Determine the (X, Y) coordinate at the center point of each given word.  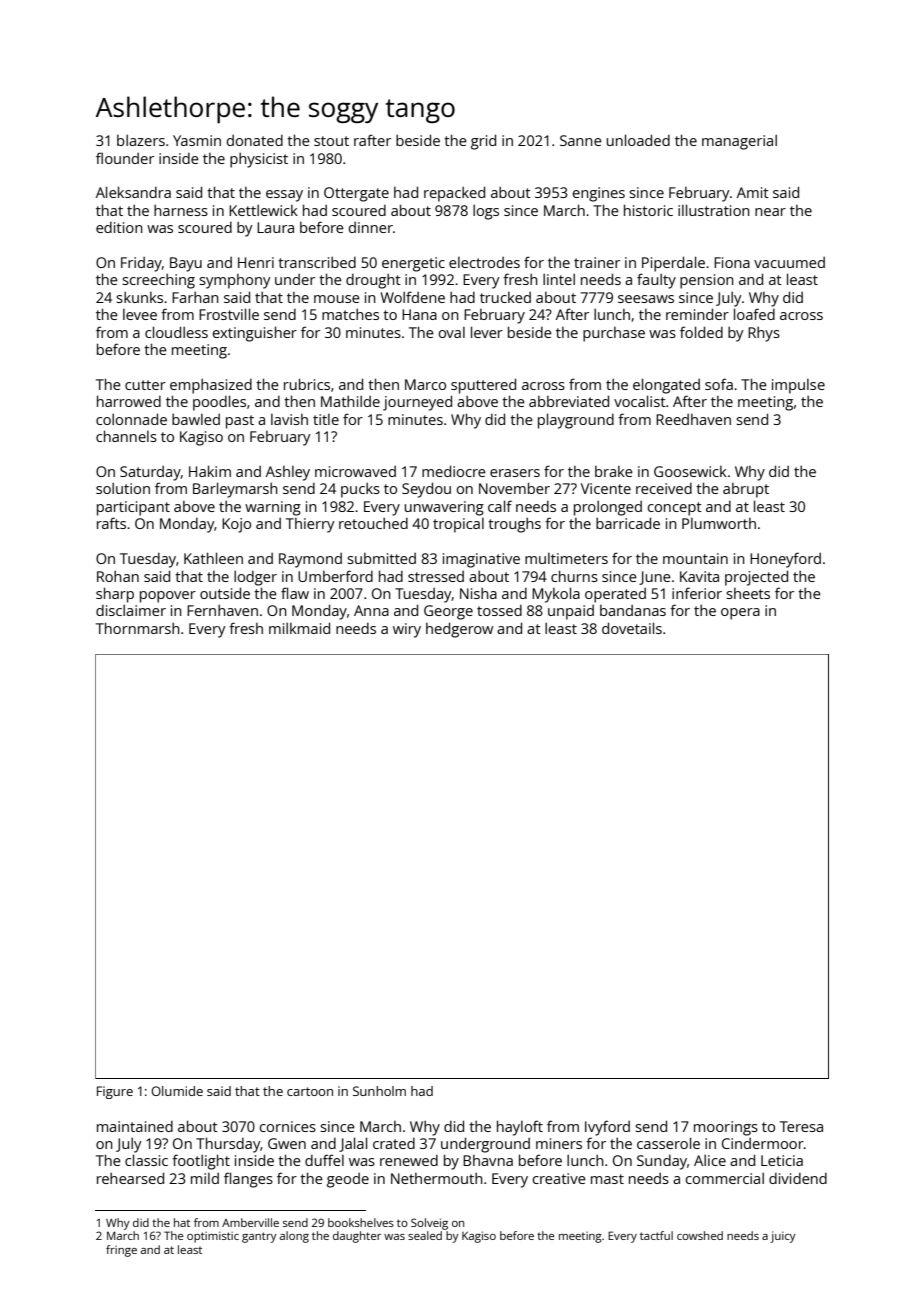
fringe (121, 1251)
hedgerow (459, 630)
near (770, 212)
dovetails (632, 628)
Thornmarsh (138, 628)
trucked (505, 297)
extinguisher (255, 334)
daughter (357, 1237)
